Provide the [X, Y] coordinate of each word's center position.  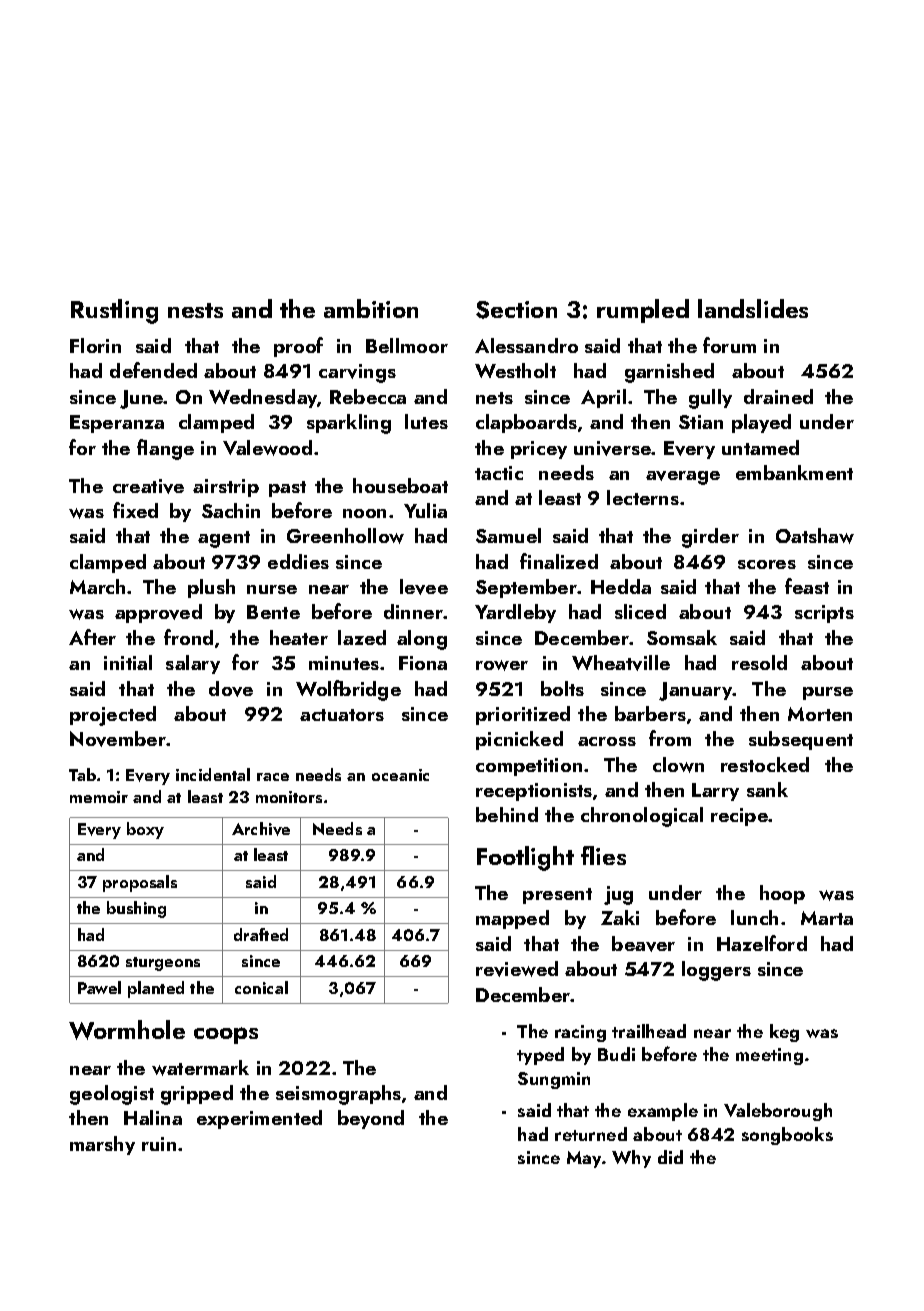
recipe [739, 817]
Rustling [114, 311]
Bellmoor [407, 345]
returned [591, 1134]
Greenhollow [345, 536]
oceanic [400, 775]
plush [211, 588]
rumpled [643, 311]
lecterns [643, 497]
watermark [200, 1068]
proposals [140, 883]
